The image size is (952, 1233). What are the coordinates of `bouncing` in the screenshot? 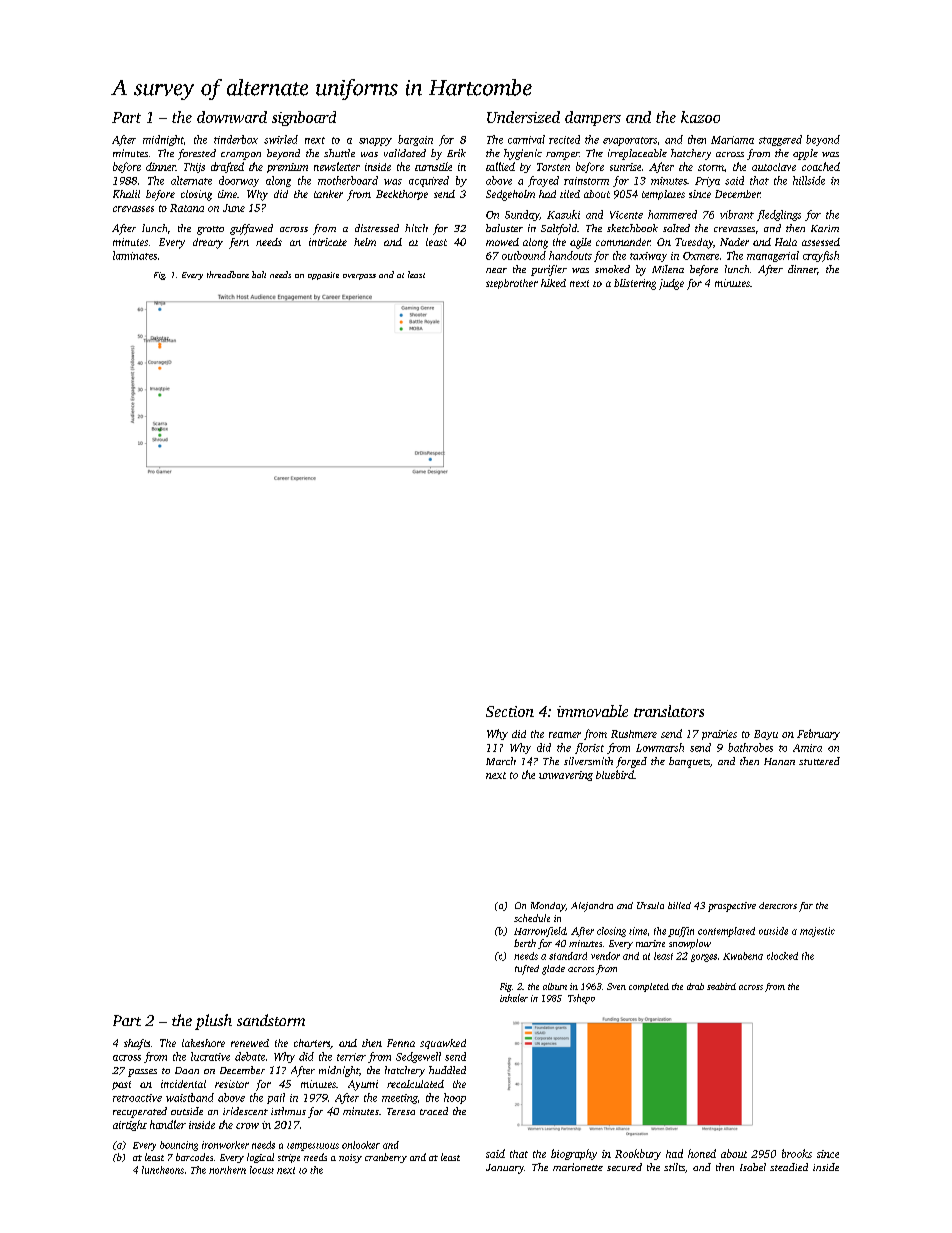 It's located at (179, 1146).
